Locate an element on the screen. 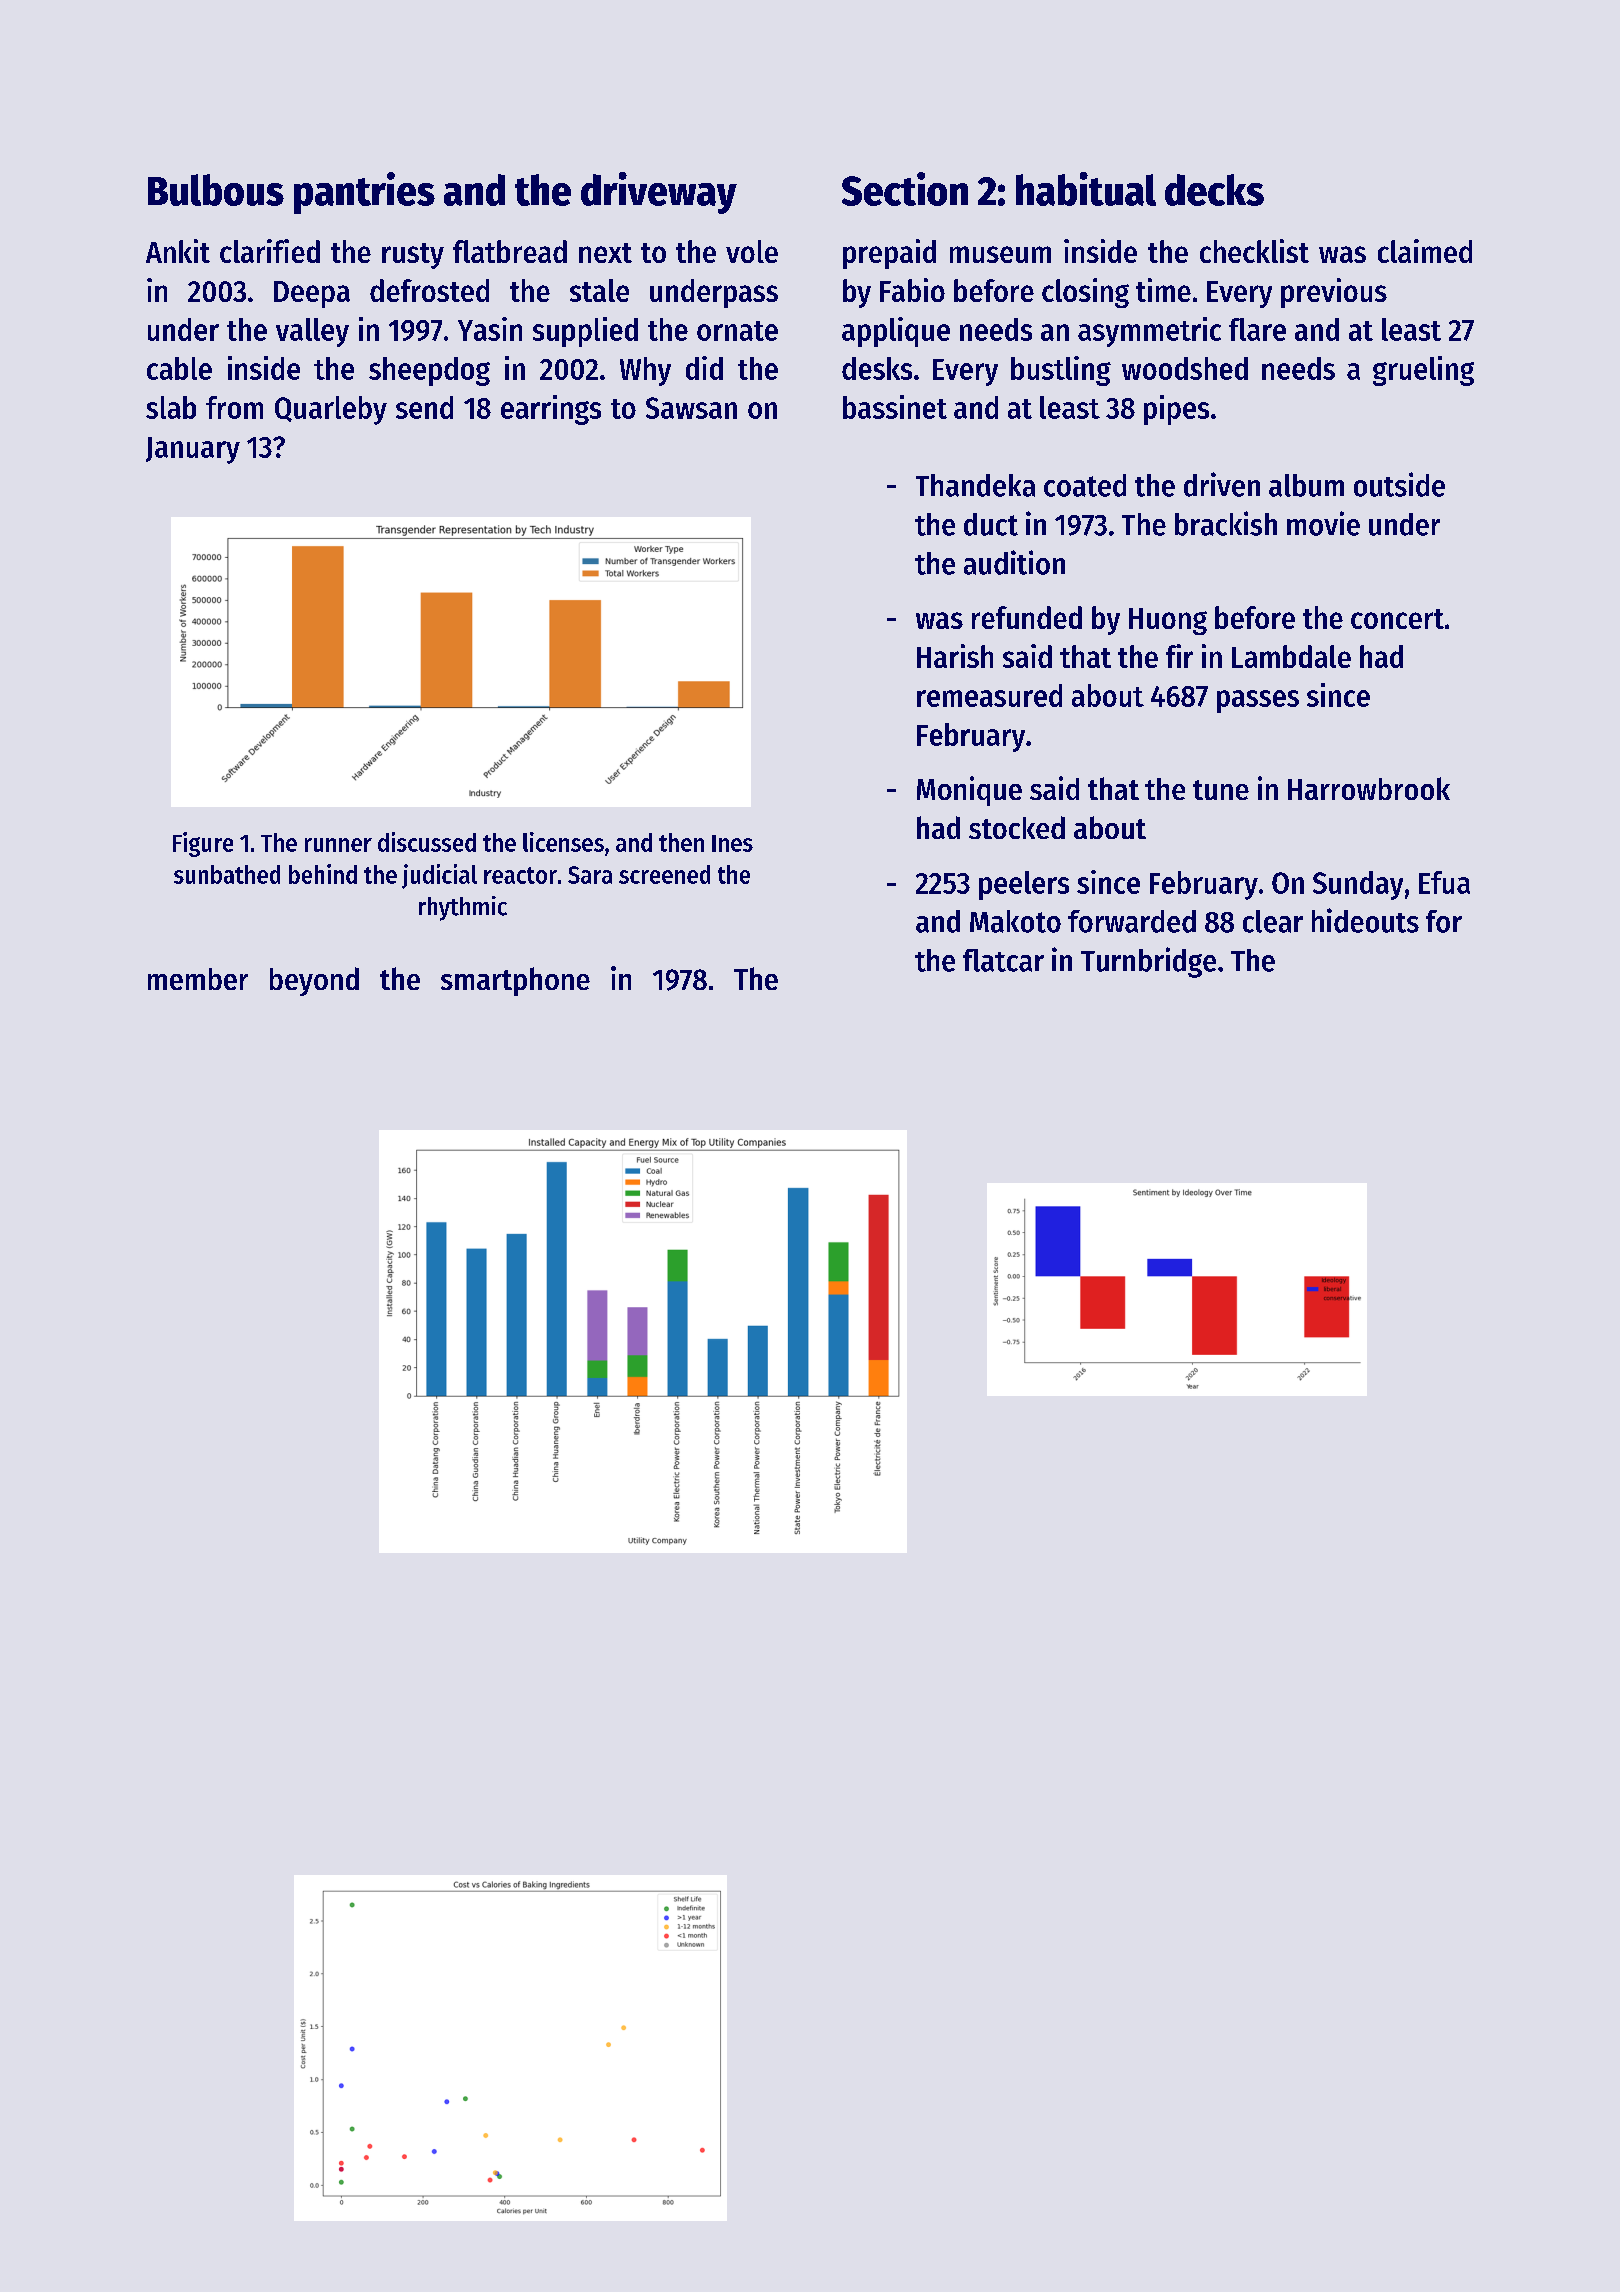 The width and height of the screenshot is (1620, 2292). concert is located at coordinates (1397, 619).
